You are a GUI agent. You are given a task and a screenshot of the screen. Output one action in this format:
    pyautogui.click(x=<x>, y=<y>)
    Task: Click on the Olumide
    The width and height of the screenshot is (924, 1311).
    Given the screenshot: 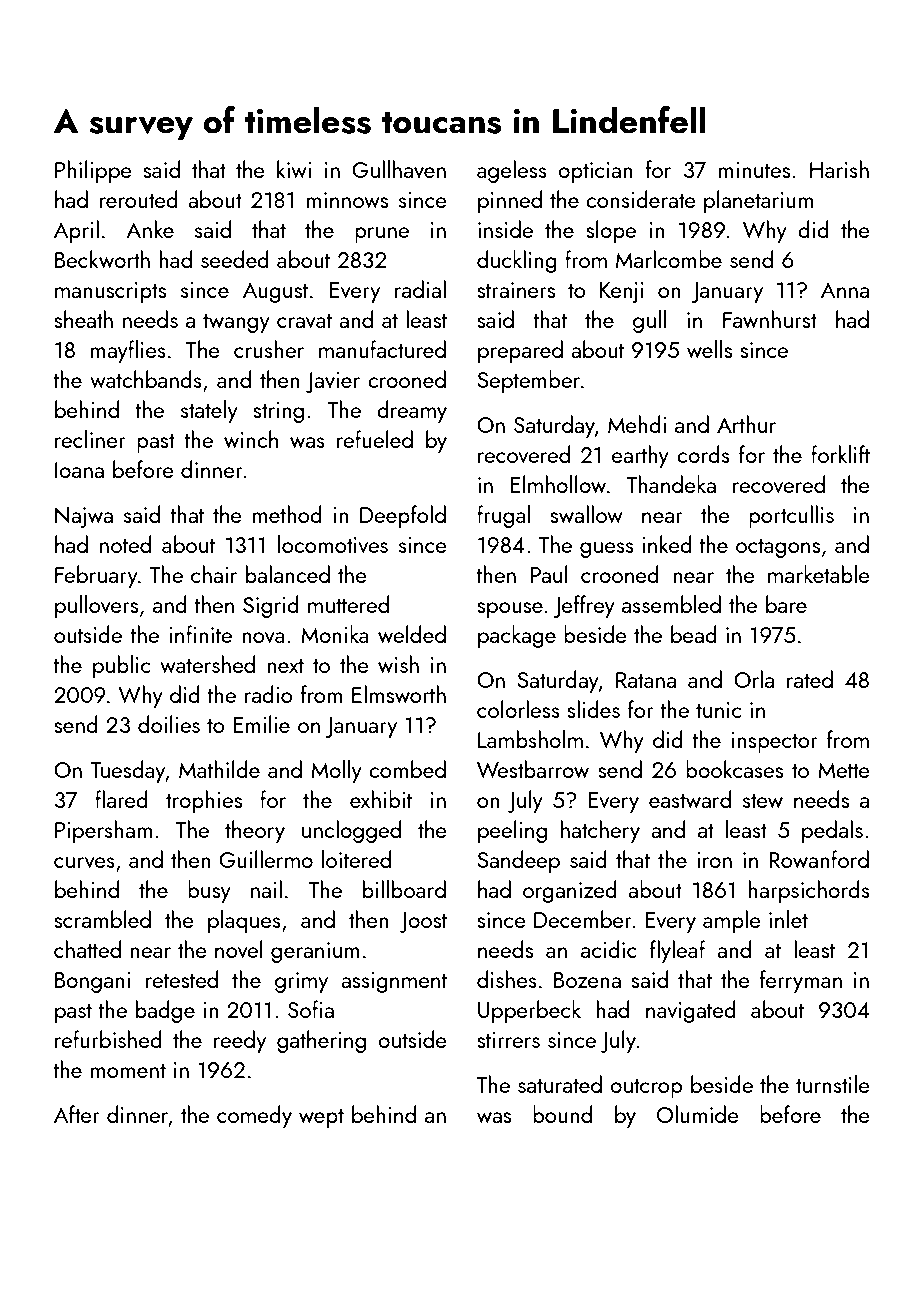 What is the action you would take?
    pyautogui.click(x=698, y=1114)
